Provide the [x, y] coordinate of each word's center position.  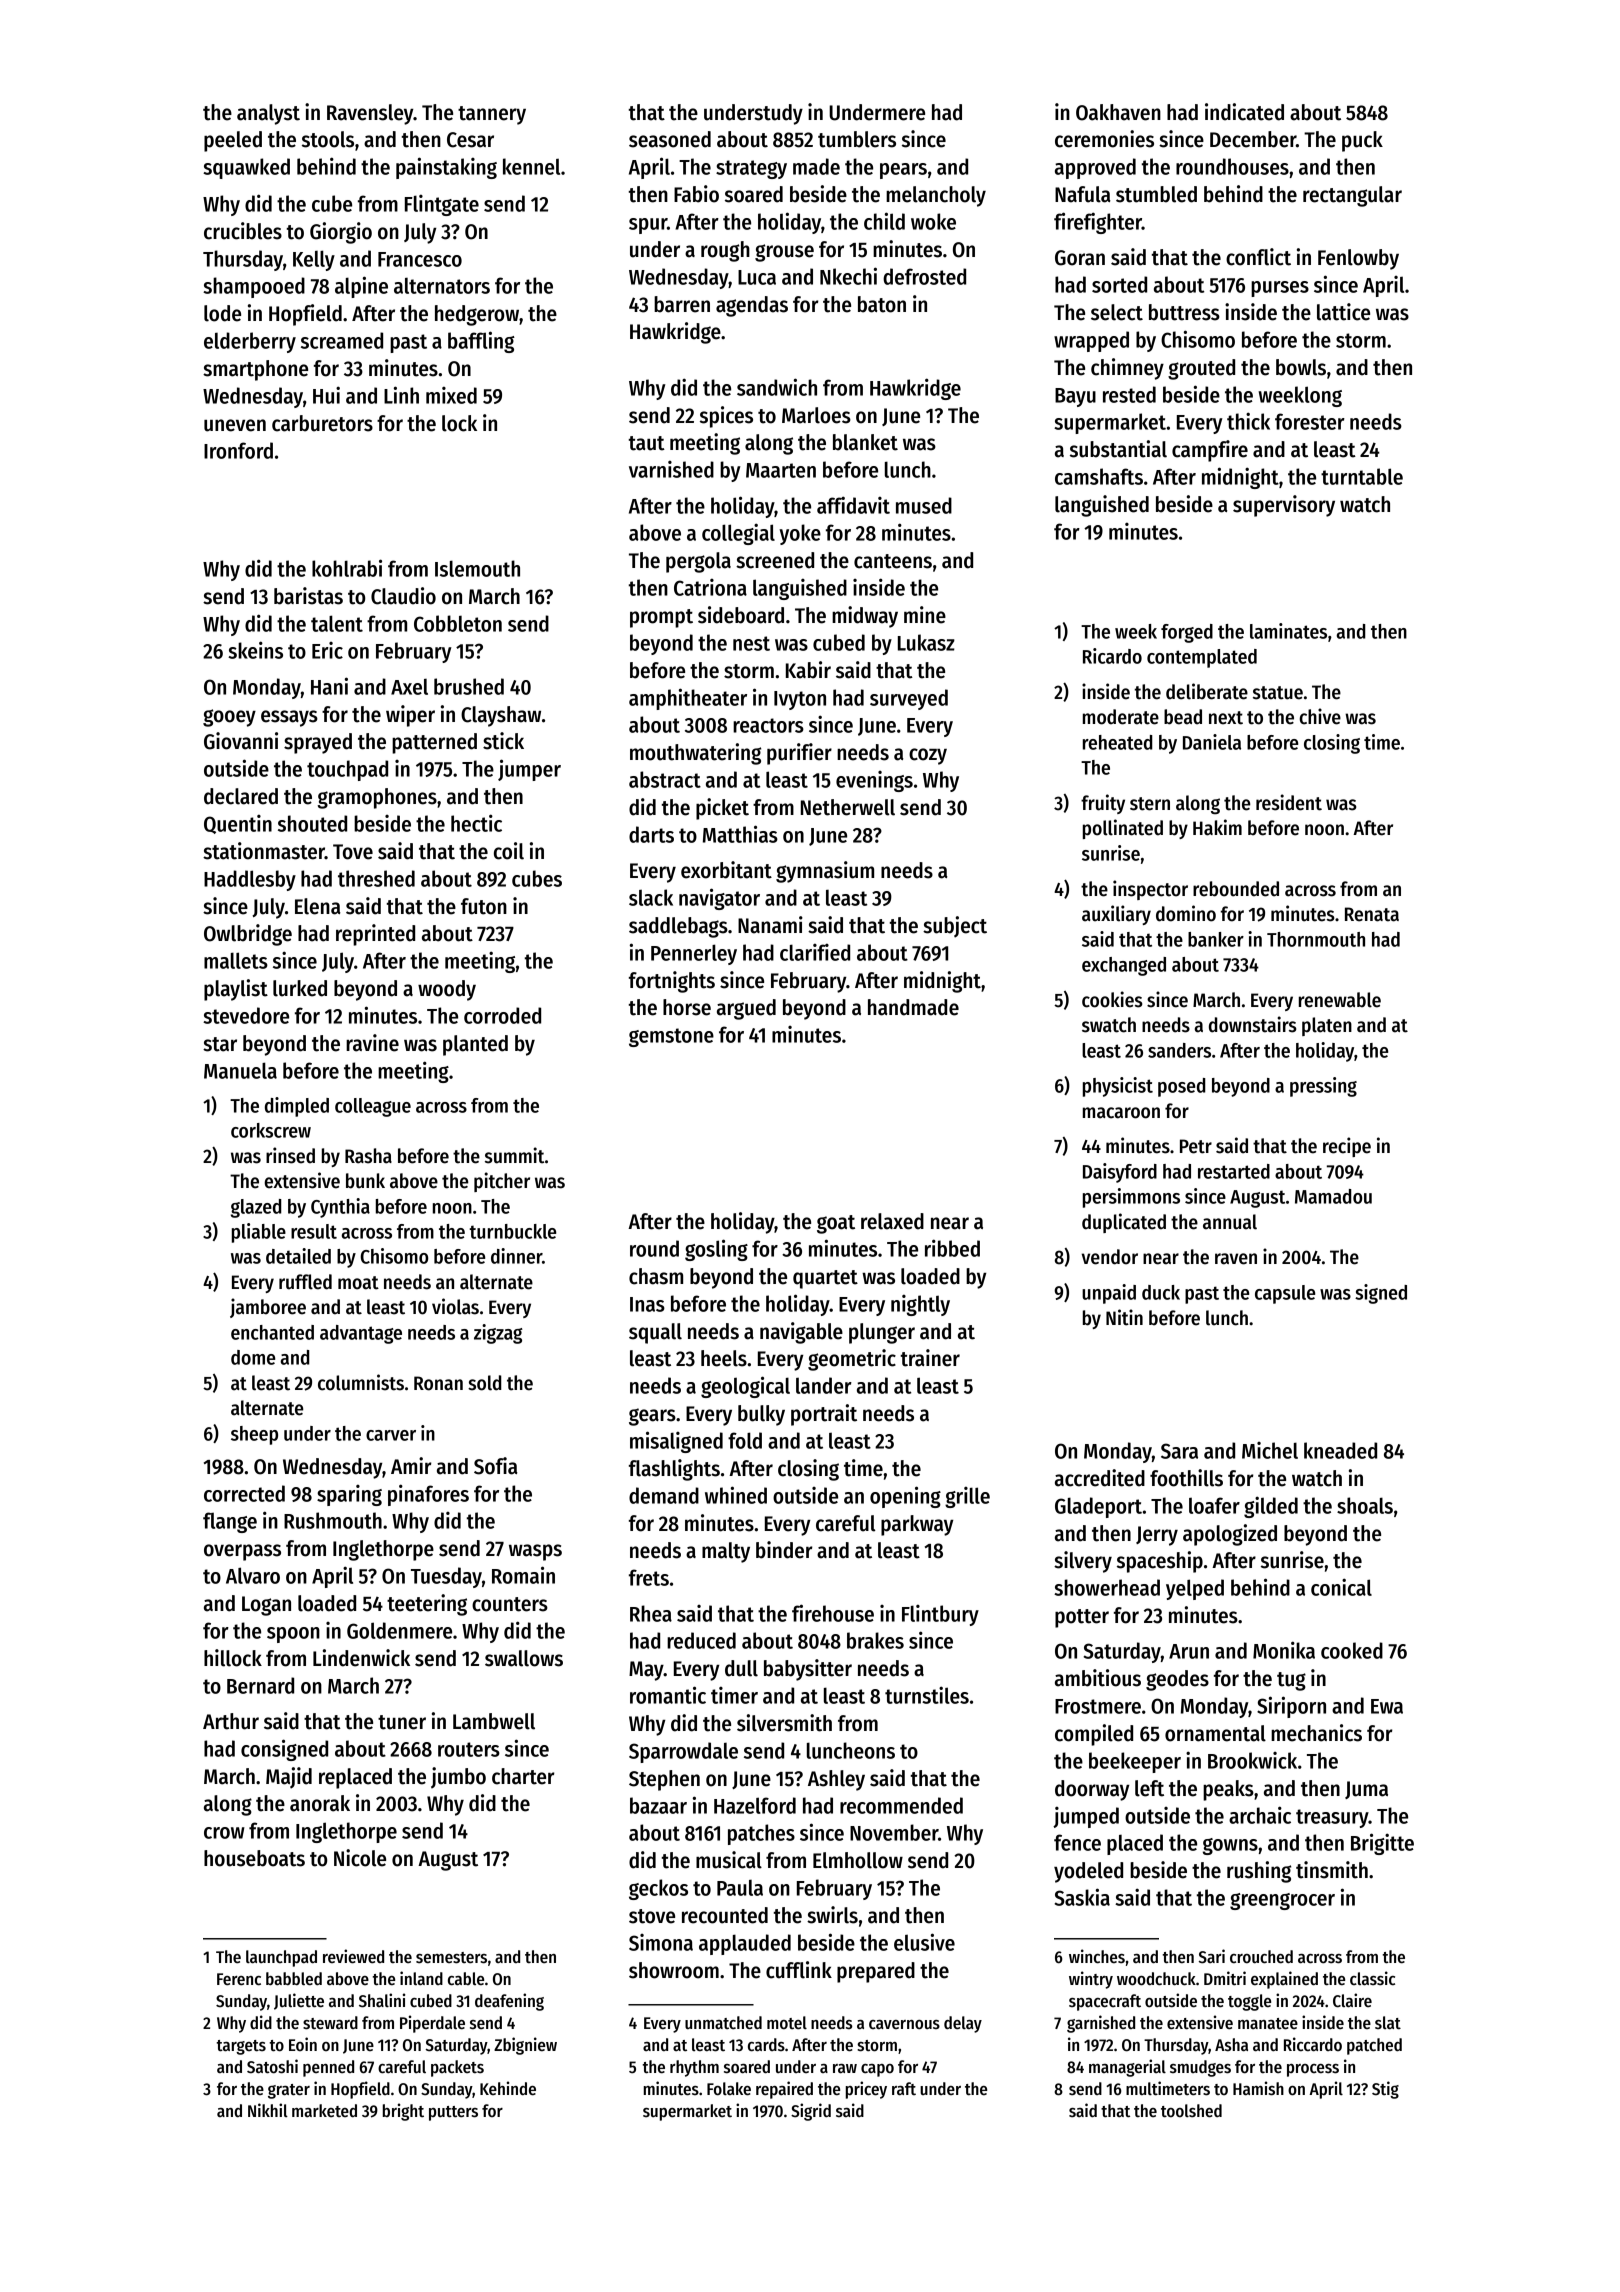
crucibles [243, 231]
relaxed [892, 1221]
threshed [376, 878]
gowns [1230, 1846]
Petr [1196, 1146]
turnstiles [927, 1695]
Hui [326, 395]
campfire [1210, 451]
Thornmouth [1316, 939]
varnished [671, 469]
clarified [815, 952]
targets [241, 2047]
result [314, 1231]
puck [1362, 141]
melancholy [936, 196]
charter [523, 1776]
